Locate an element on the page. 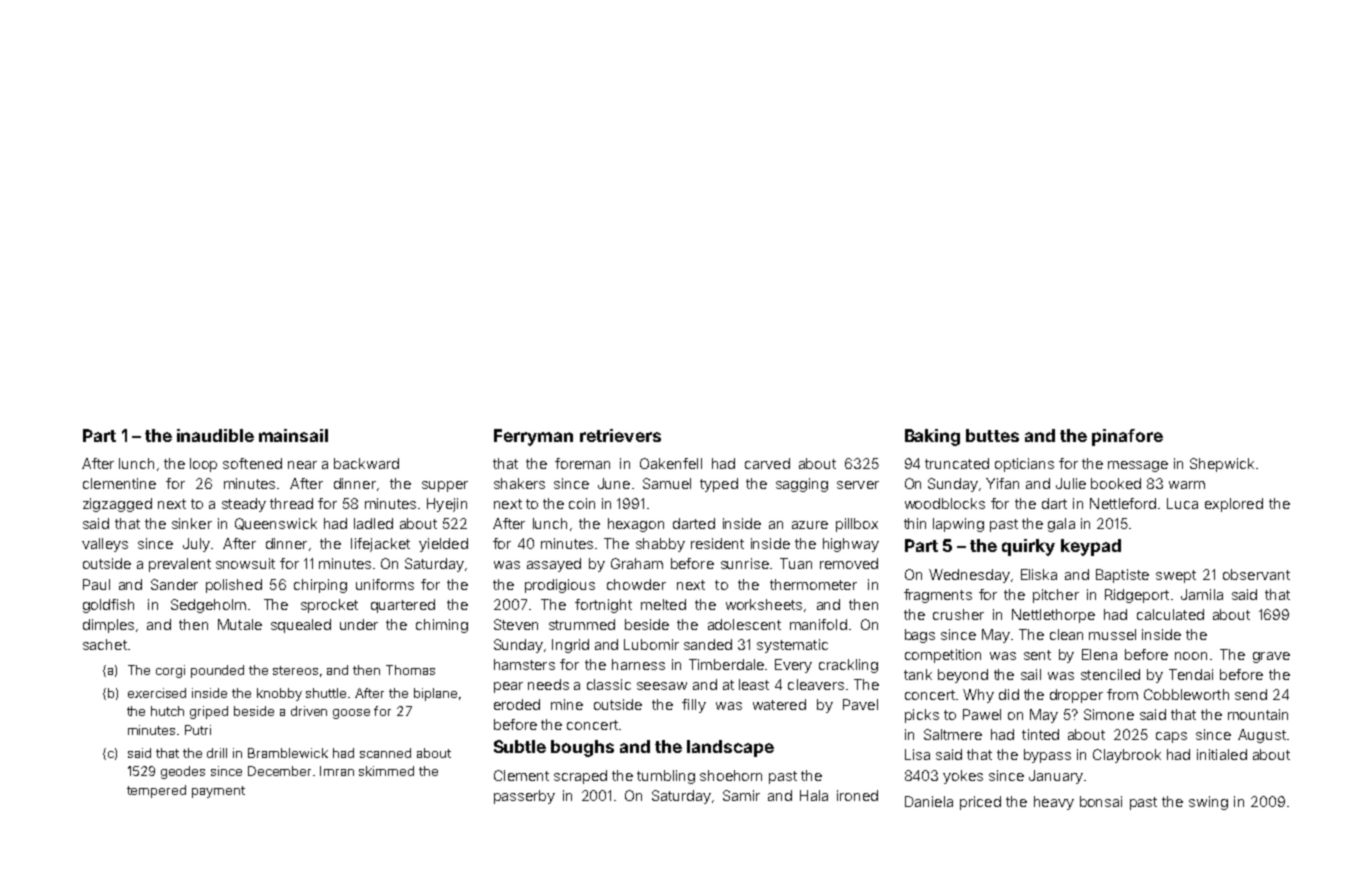 This page has width=1372, height=887. supper is located at coordinates (445, 486).
